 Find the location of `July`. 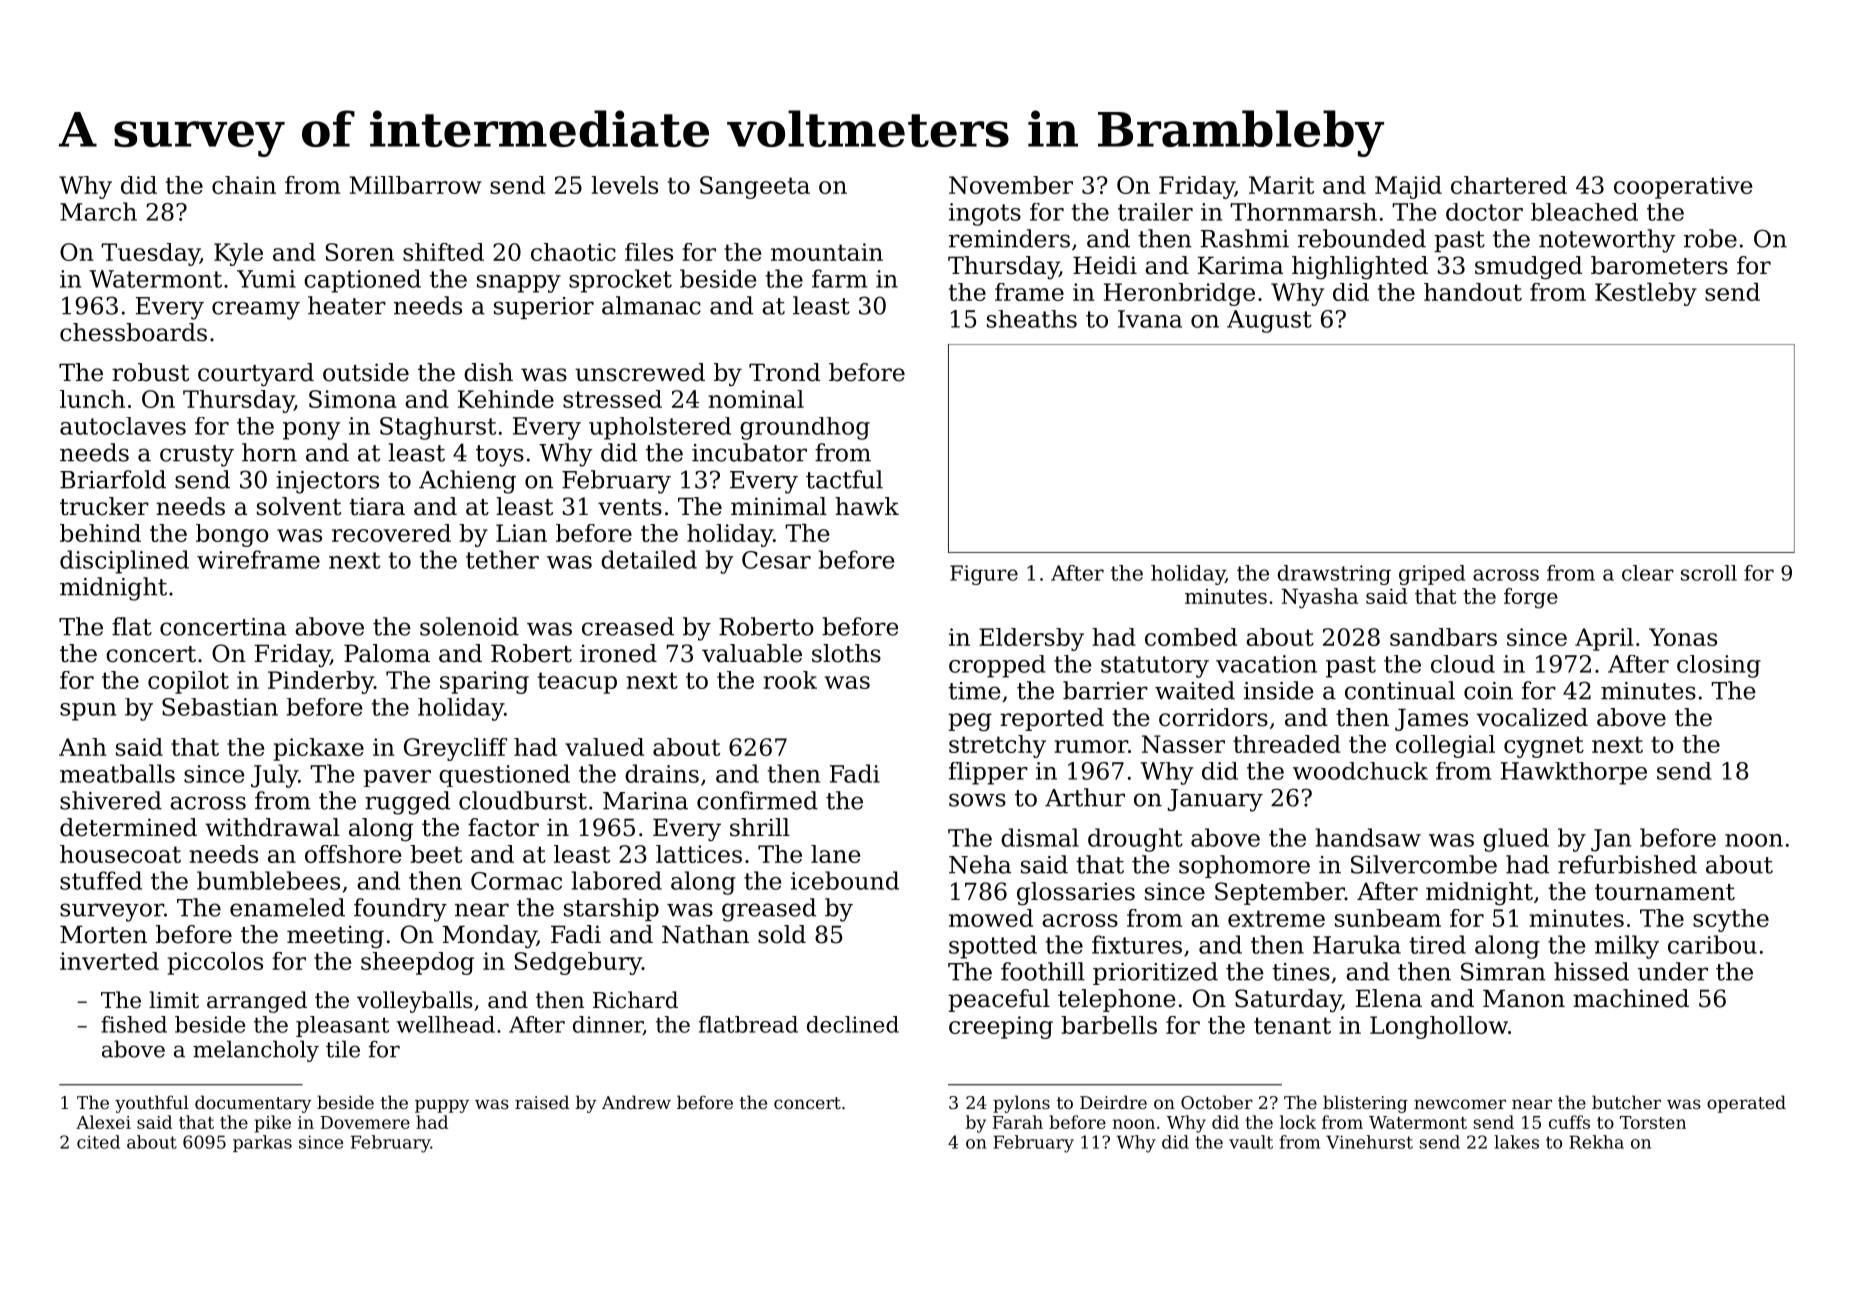

July is located at coordinates (274, 776).
